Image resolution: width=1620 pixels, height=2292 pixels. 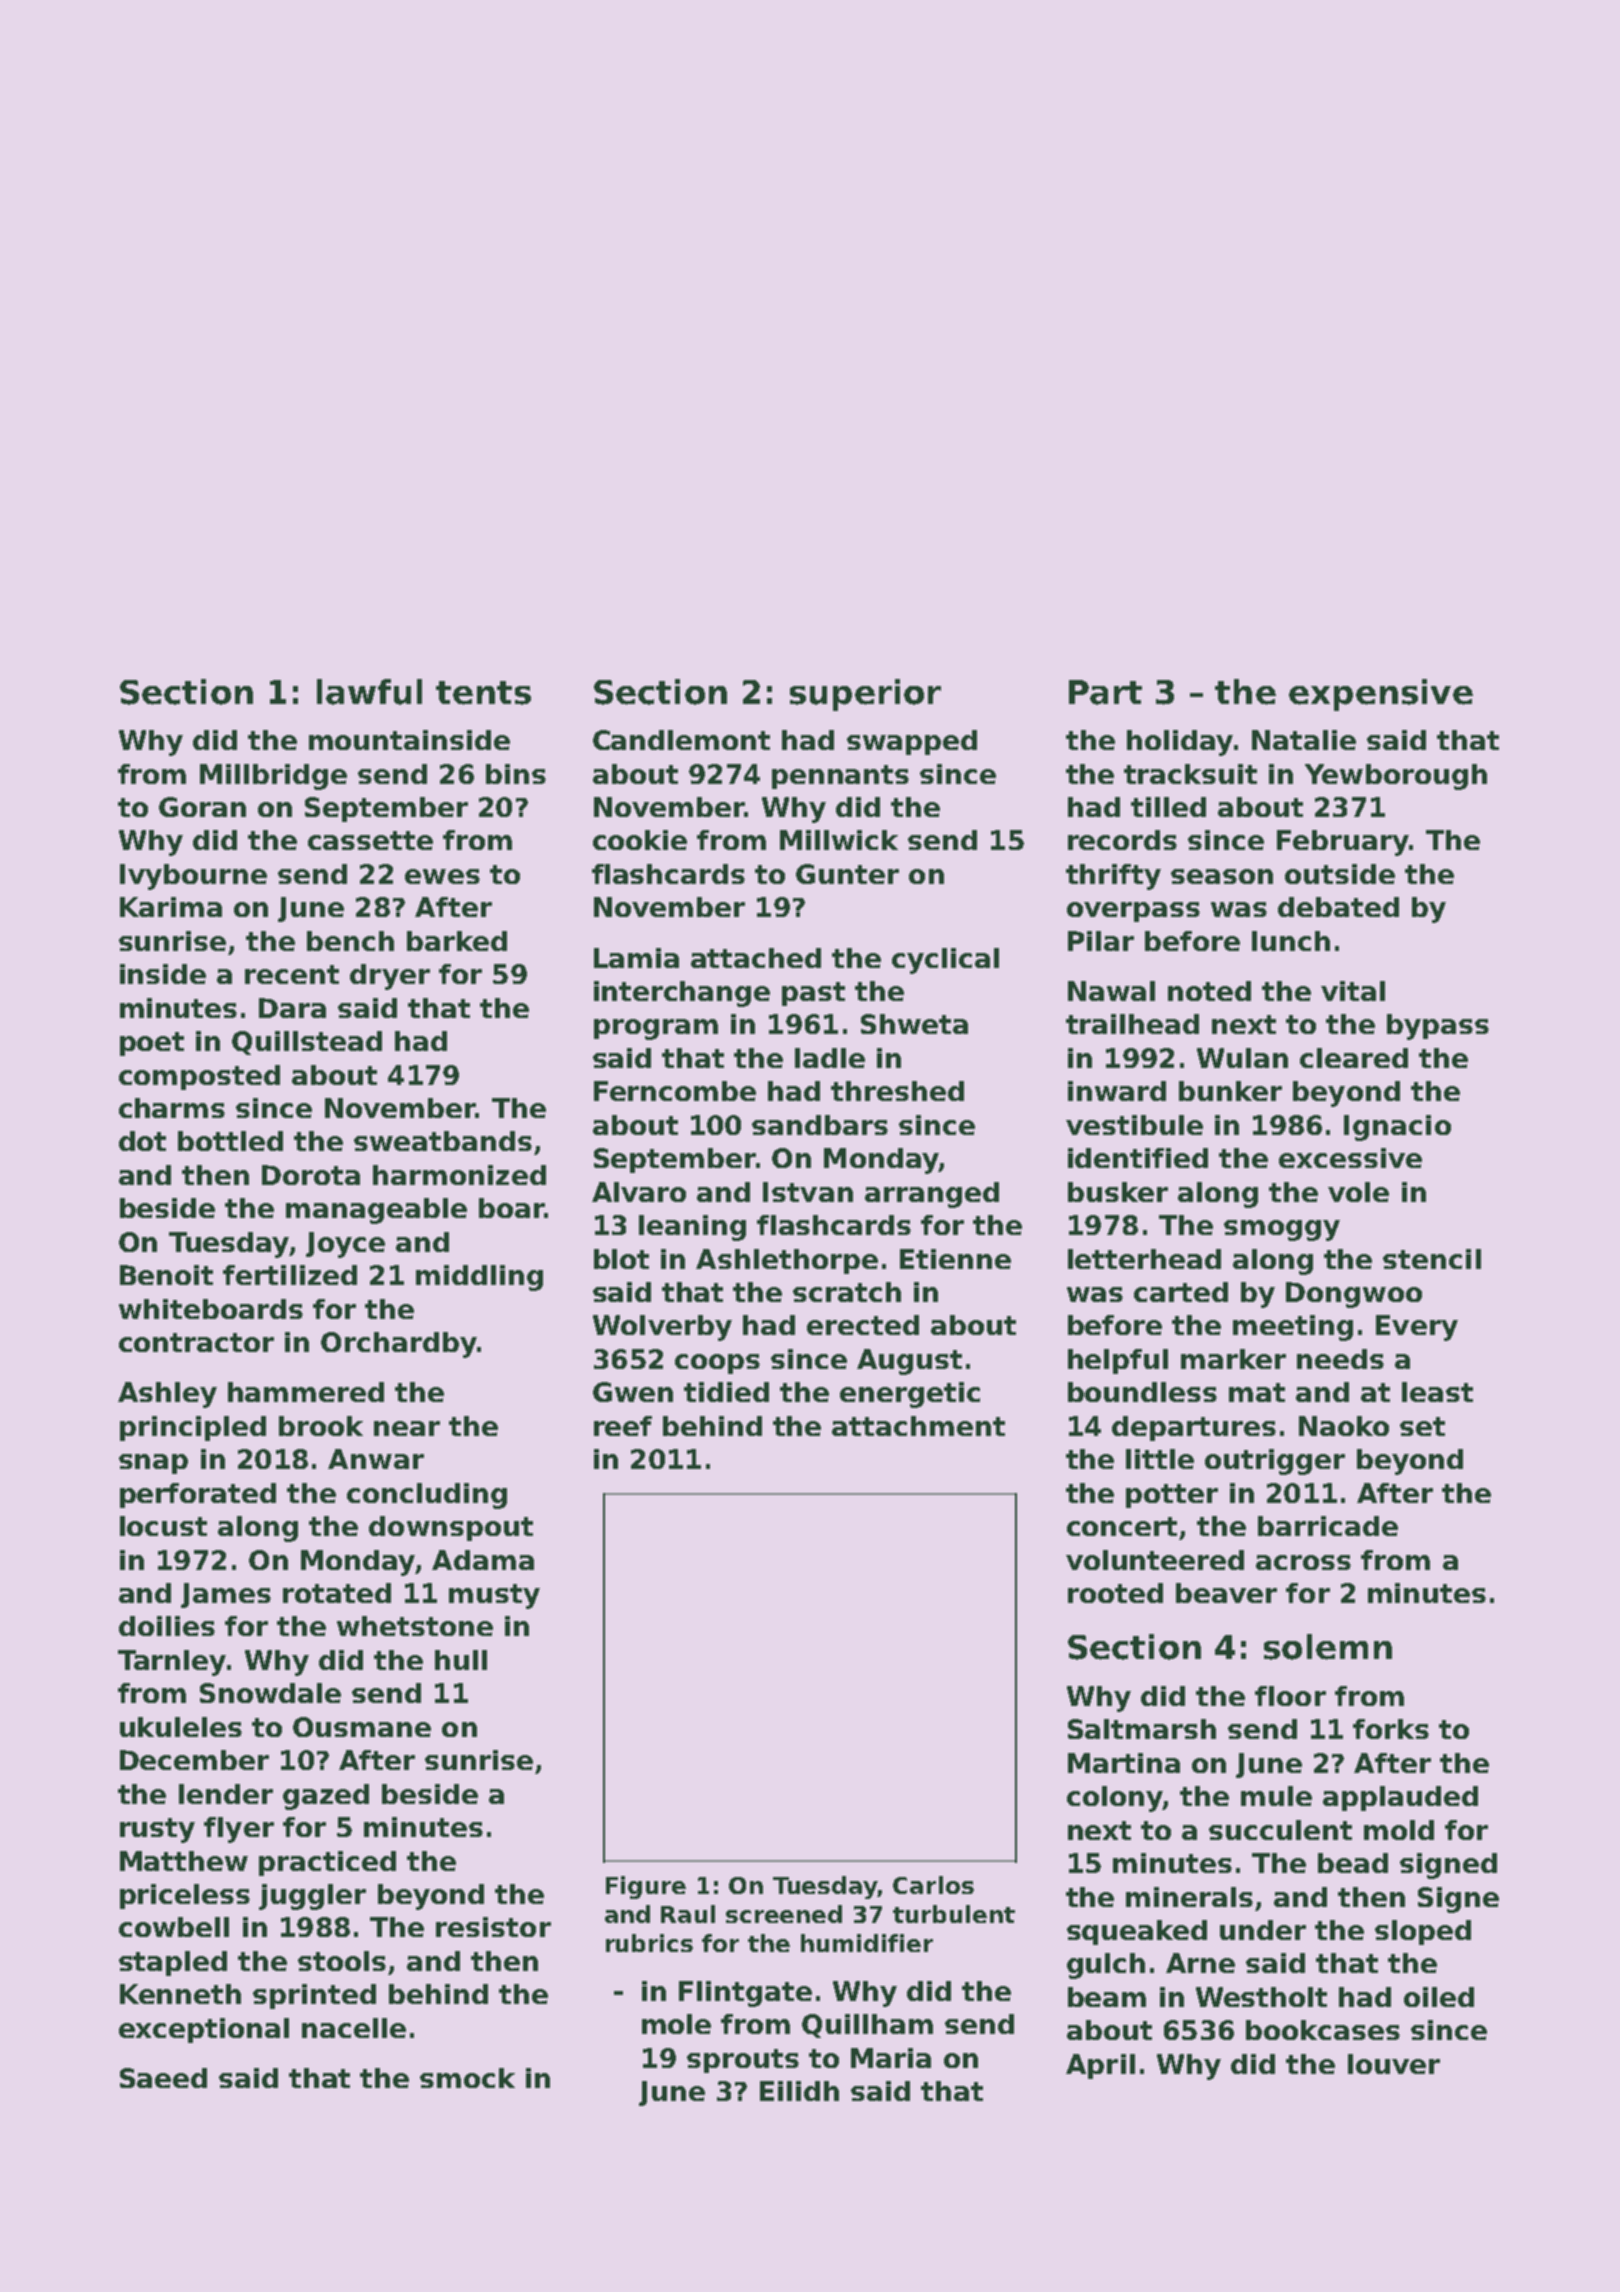 I want to click on lawful, so click(x=369, y=692).
